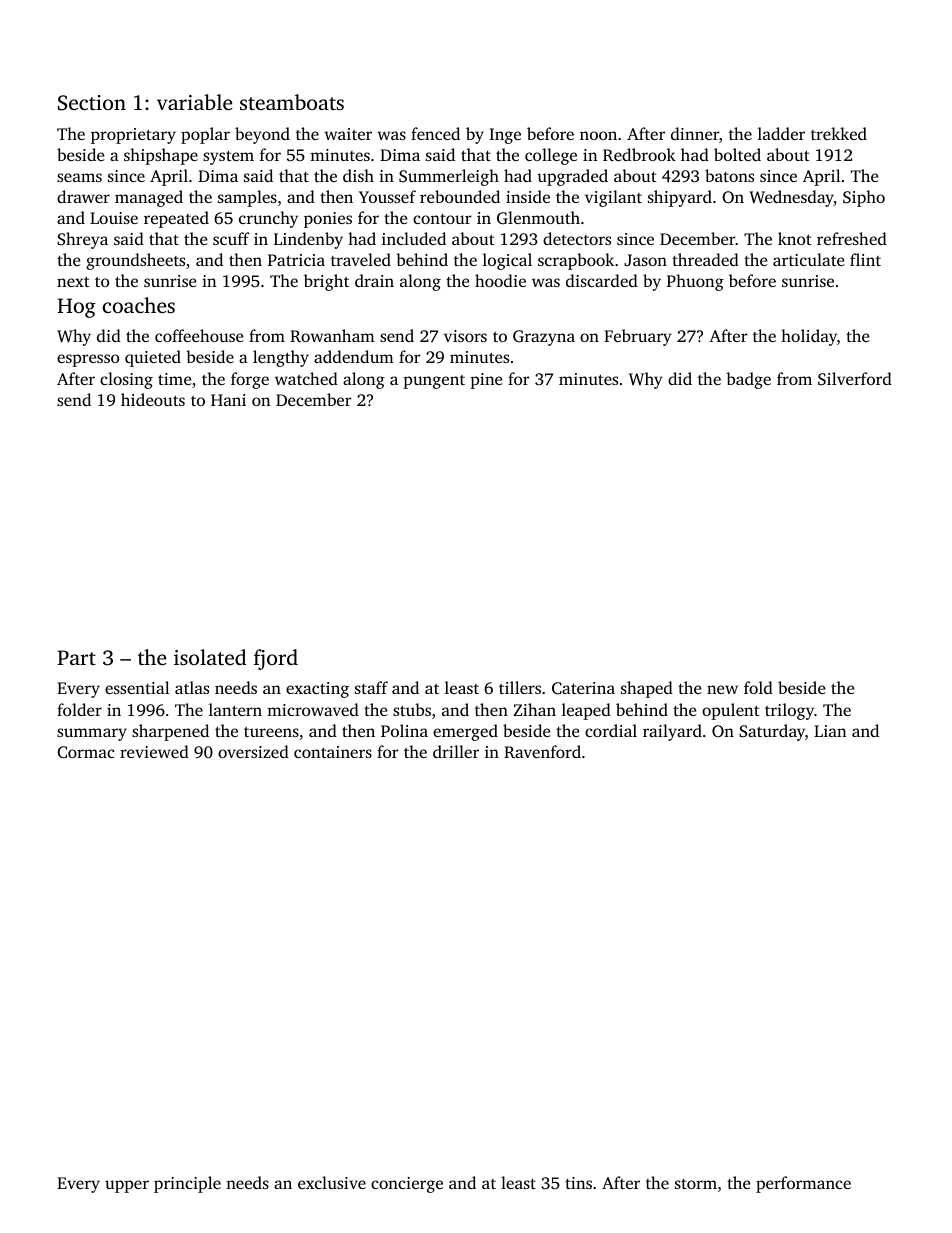  I want to click on Section, so click(92, 103).
